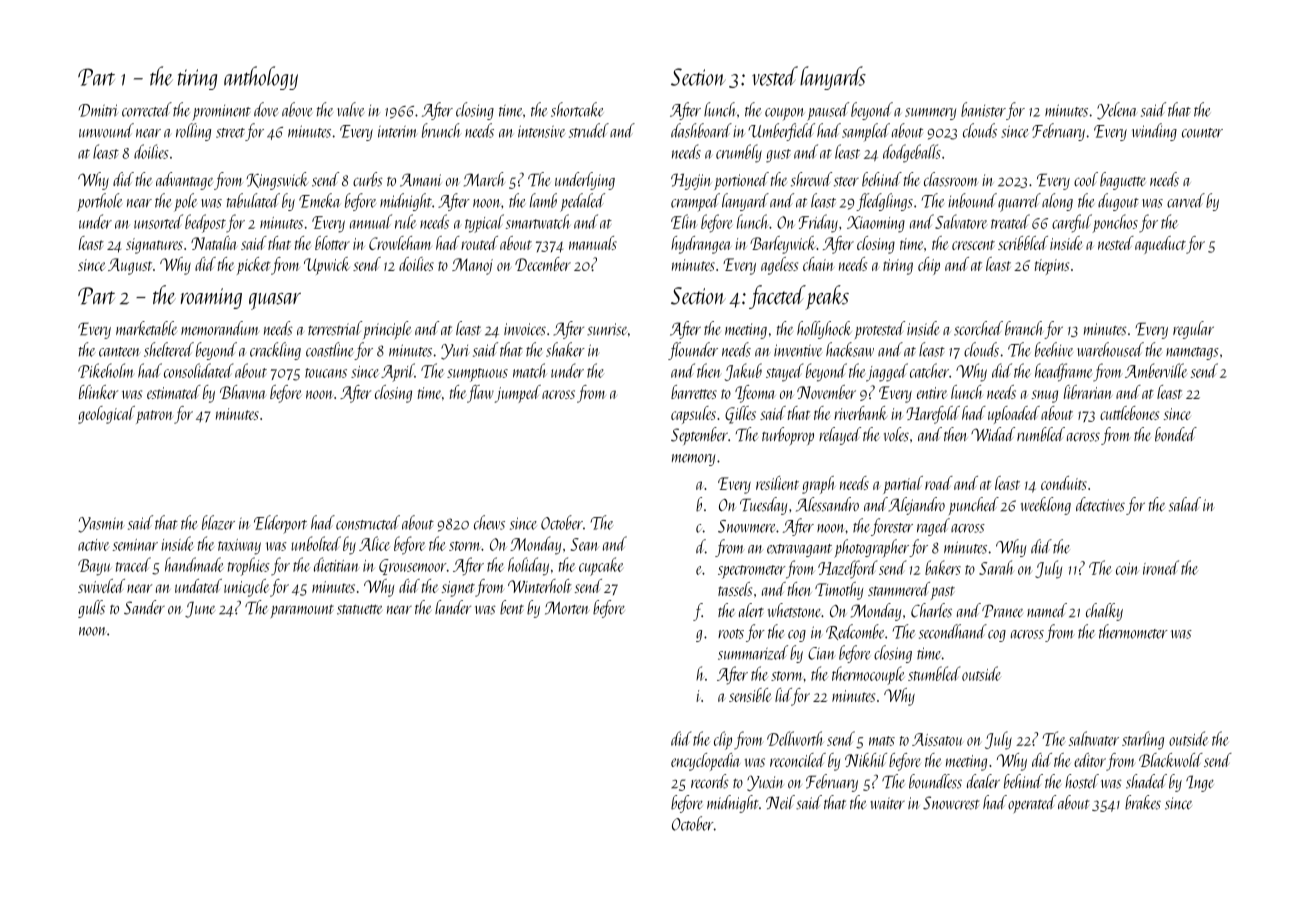  Describe the element at coordinates (261, 78) in the document. I see `anthology` at that location.
